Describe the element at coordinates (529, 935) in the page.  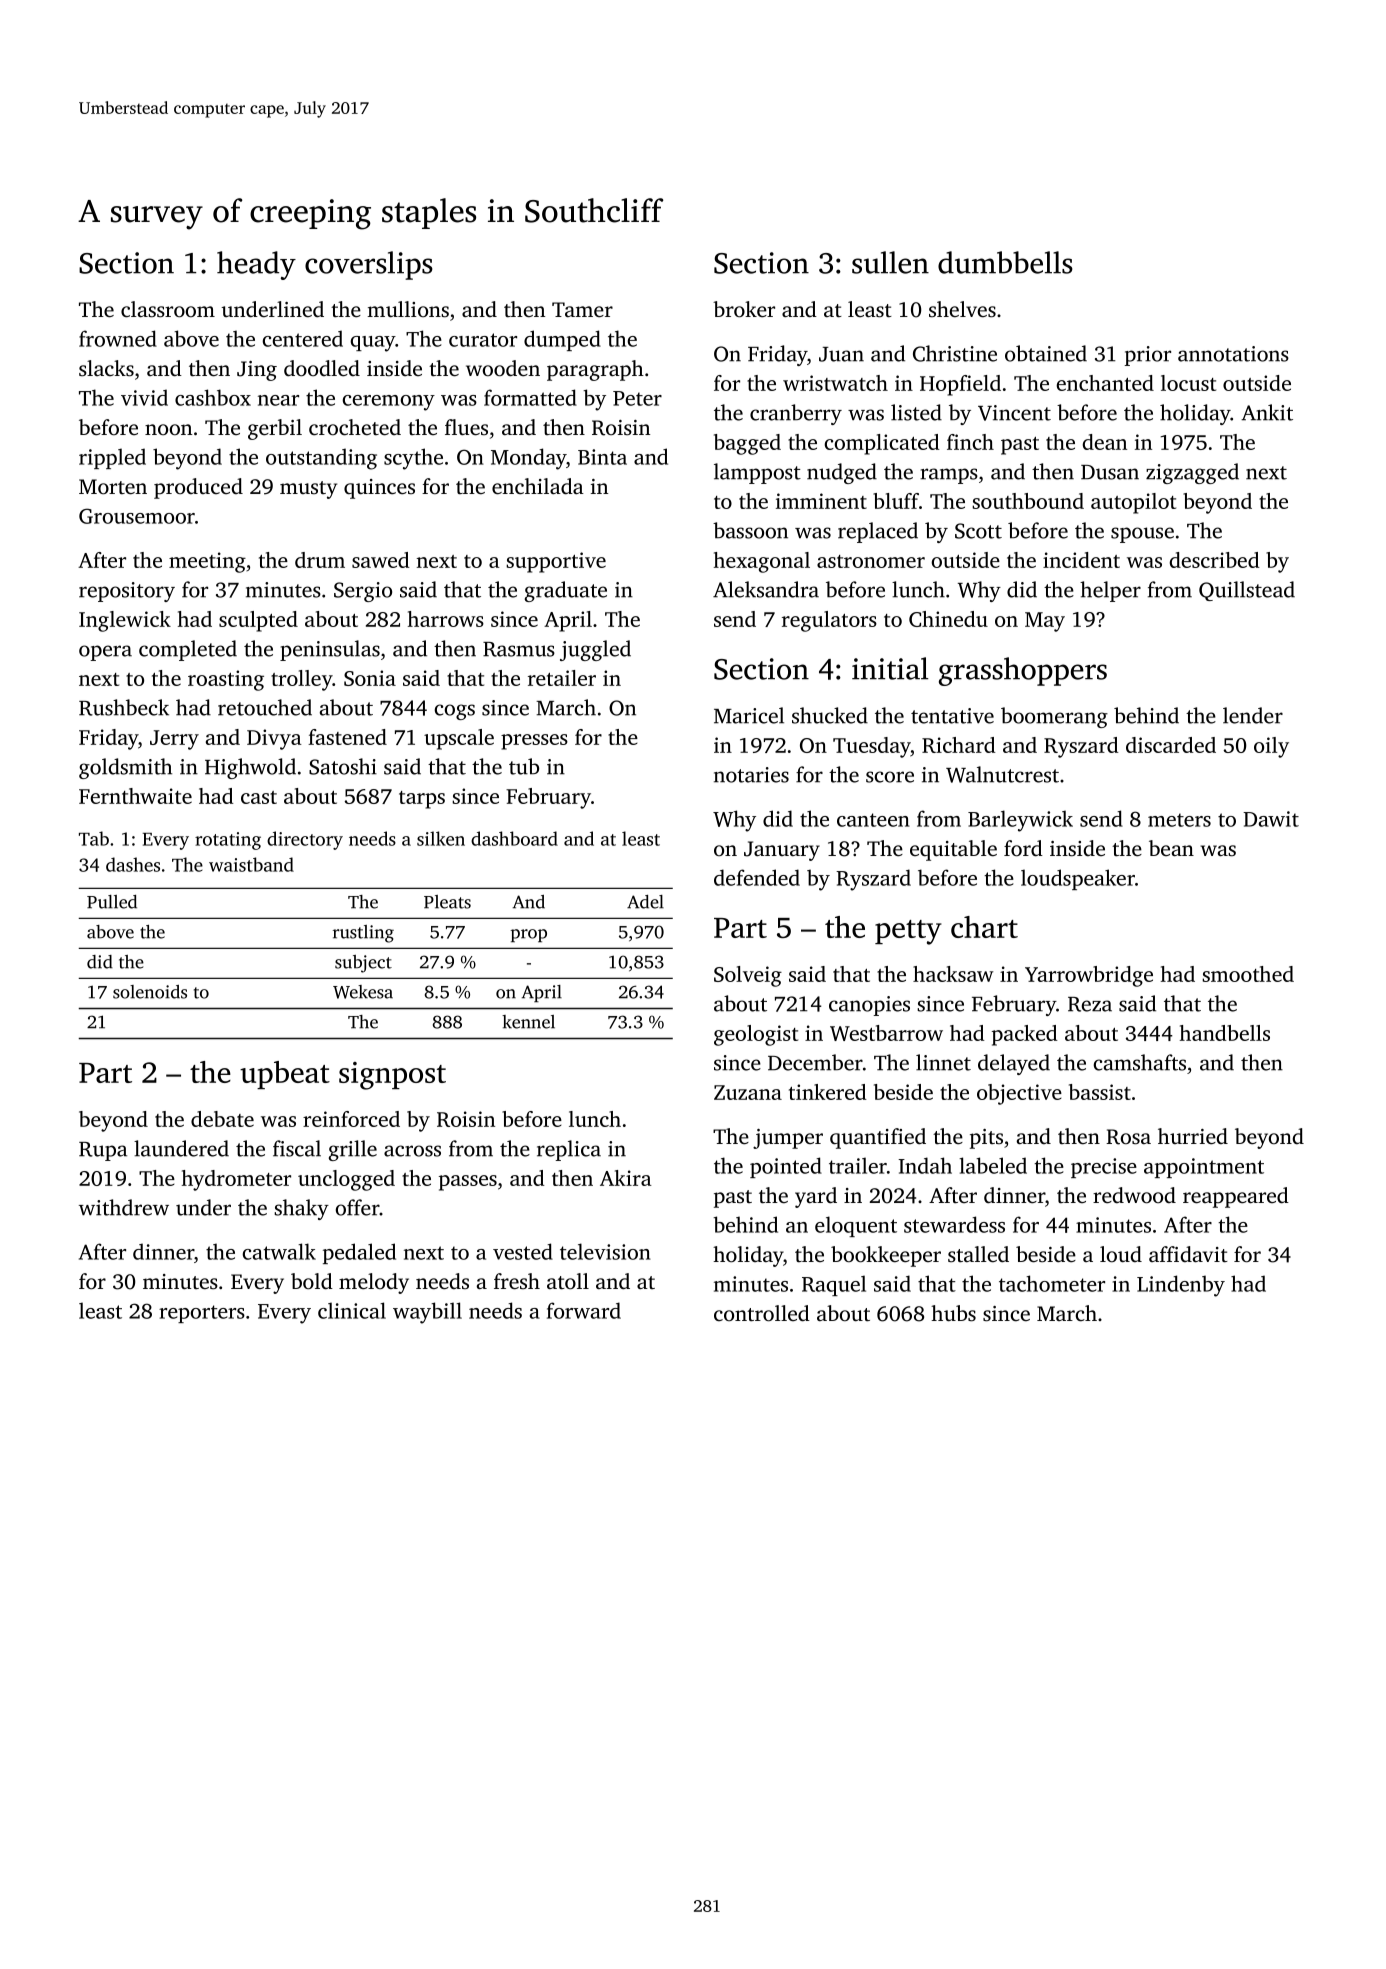
I see `prop` at that location.
